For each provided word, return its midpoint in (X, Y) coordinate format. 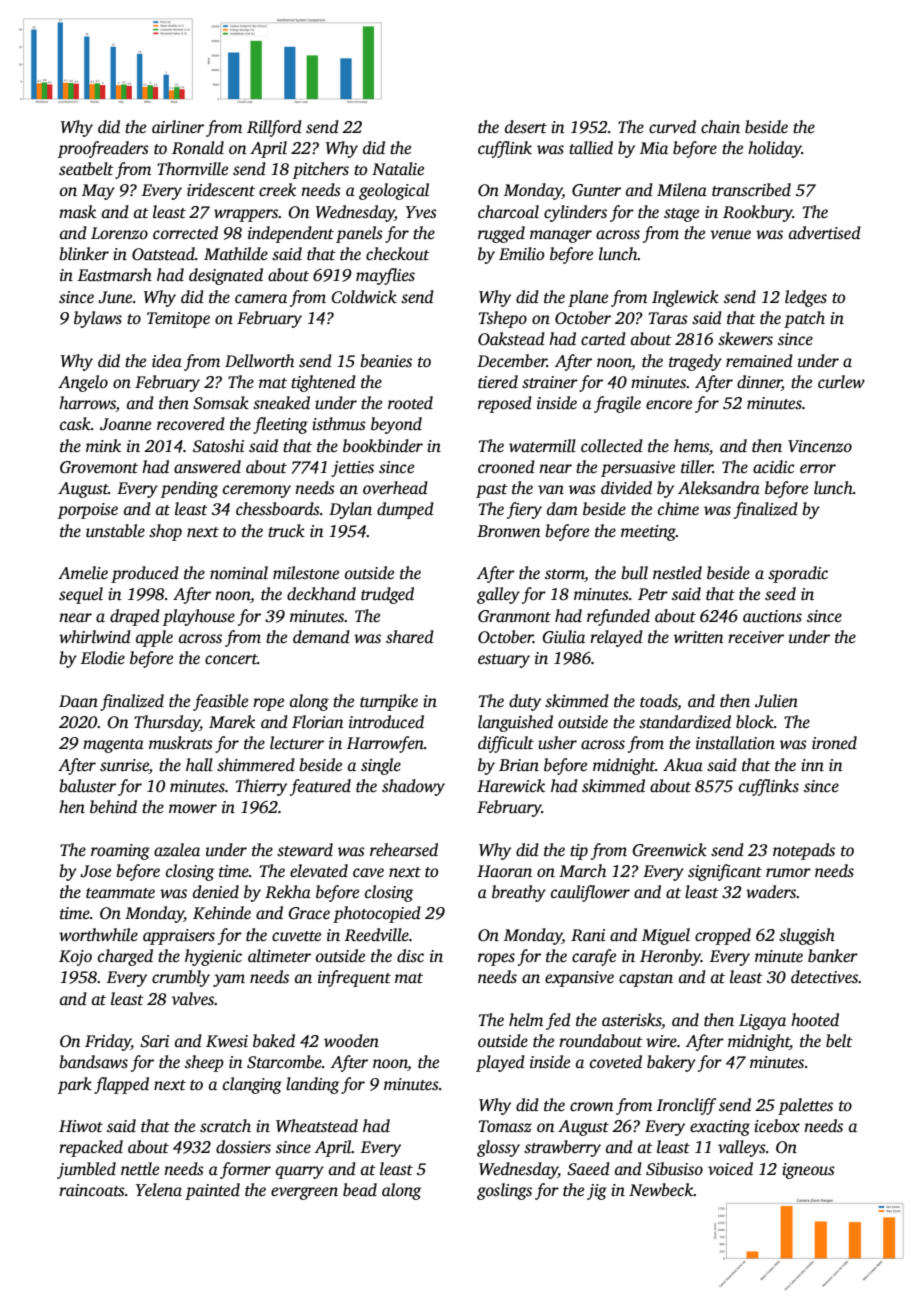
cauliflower (590, 893)
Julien (776, 701)
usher (557, 743)
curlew (841, 382)
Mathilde (236, 254)
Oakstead (511, 339)
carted (603, 339)
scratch (225, 1126)
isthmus (339, 424)
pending (189, 489)
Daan (78, 701)
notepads (804, 851)
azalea (177, 850)
